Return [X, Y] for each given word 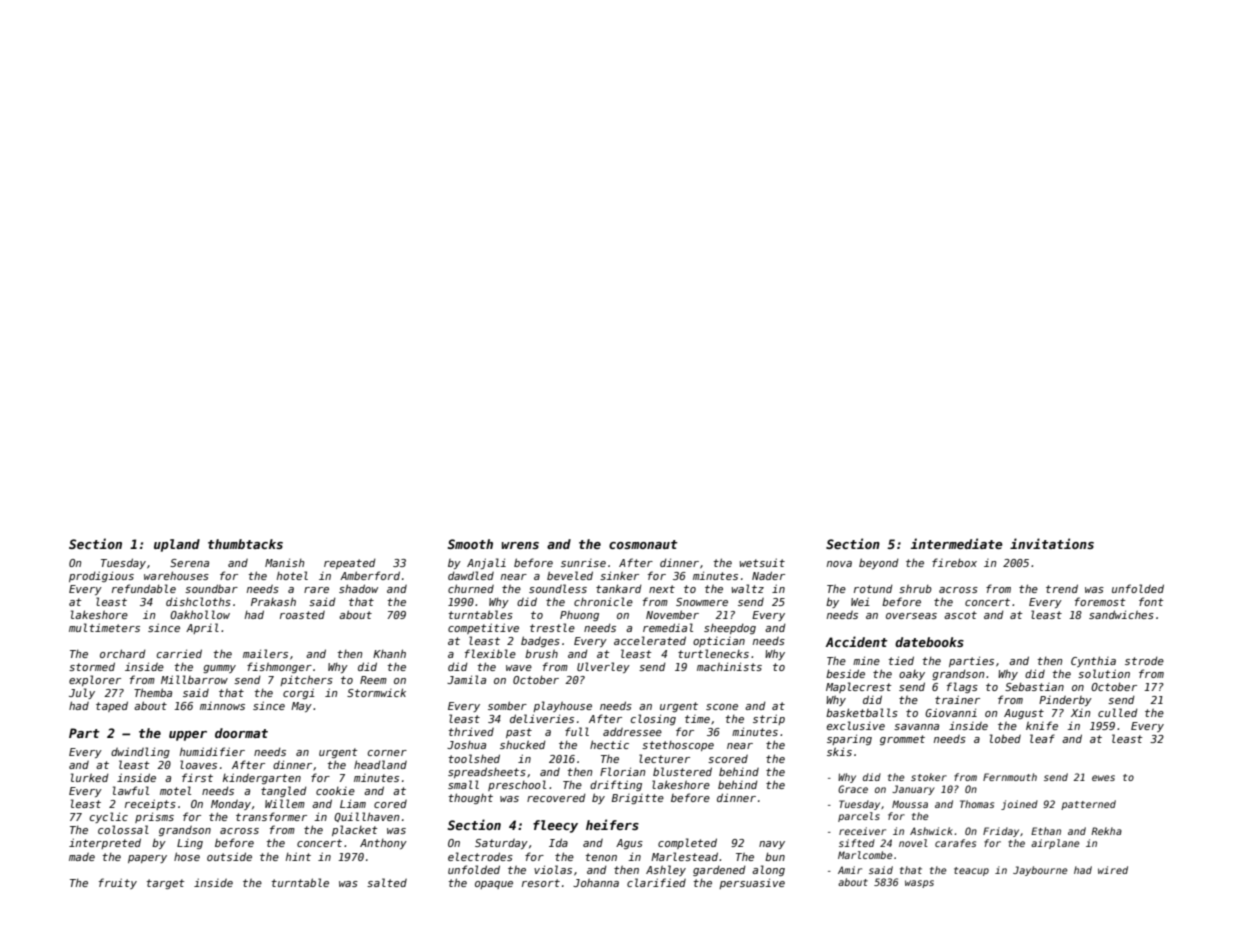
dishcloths [198, 601]
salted [387, 882]
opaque [494, 885]
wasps [919, 884]
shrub [915, 588]
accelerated [650, 640]
